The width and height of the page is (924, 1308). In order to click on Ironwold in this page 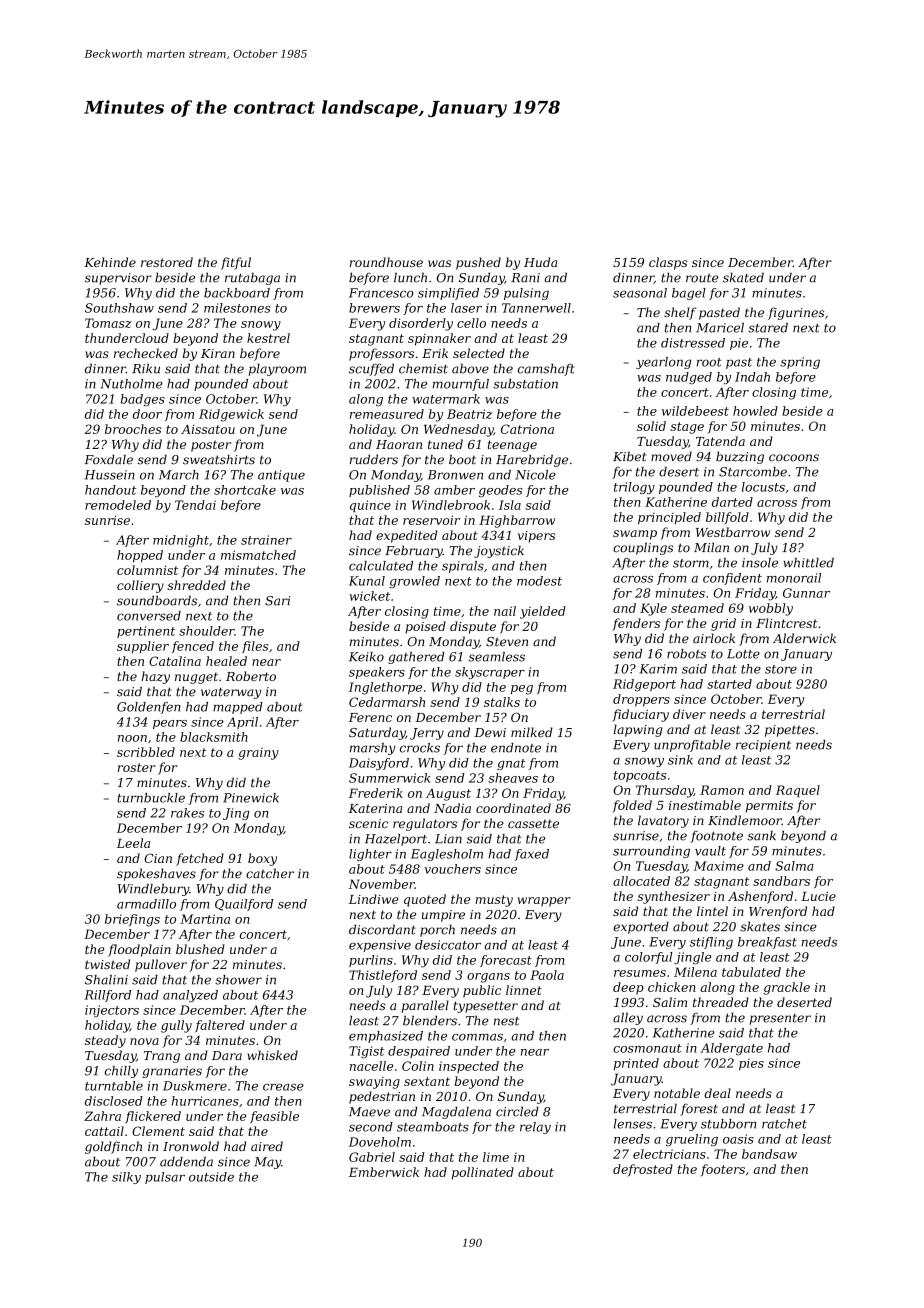, I will do `click(191, 1146)`.
